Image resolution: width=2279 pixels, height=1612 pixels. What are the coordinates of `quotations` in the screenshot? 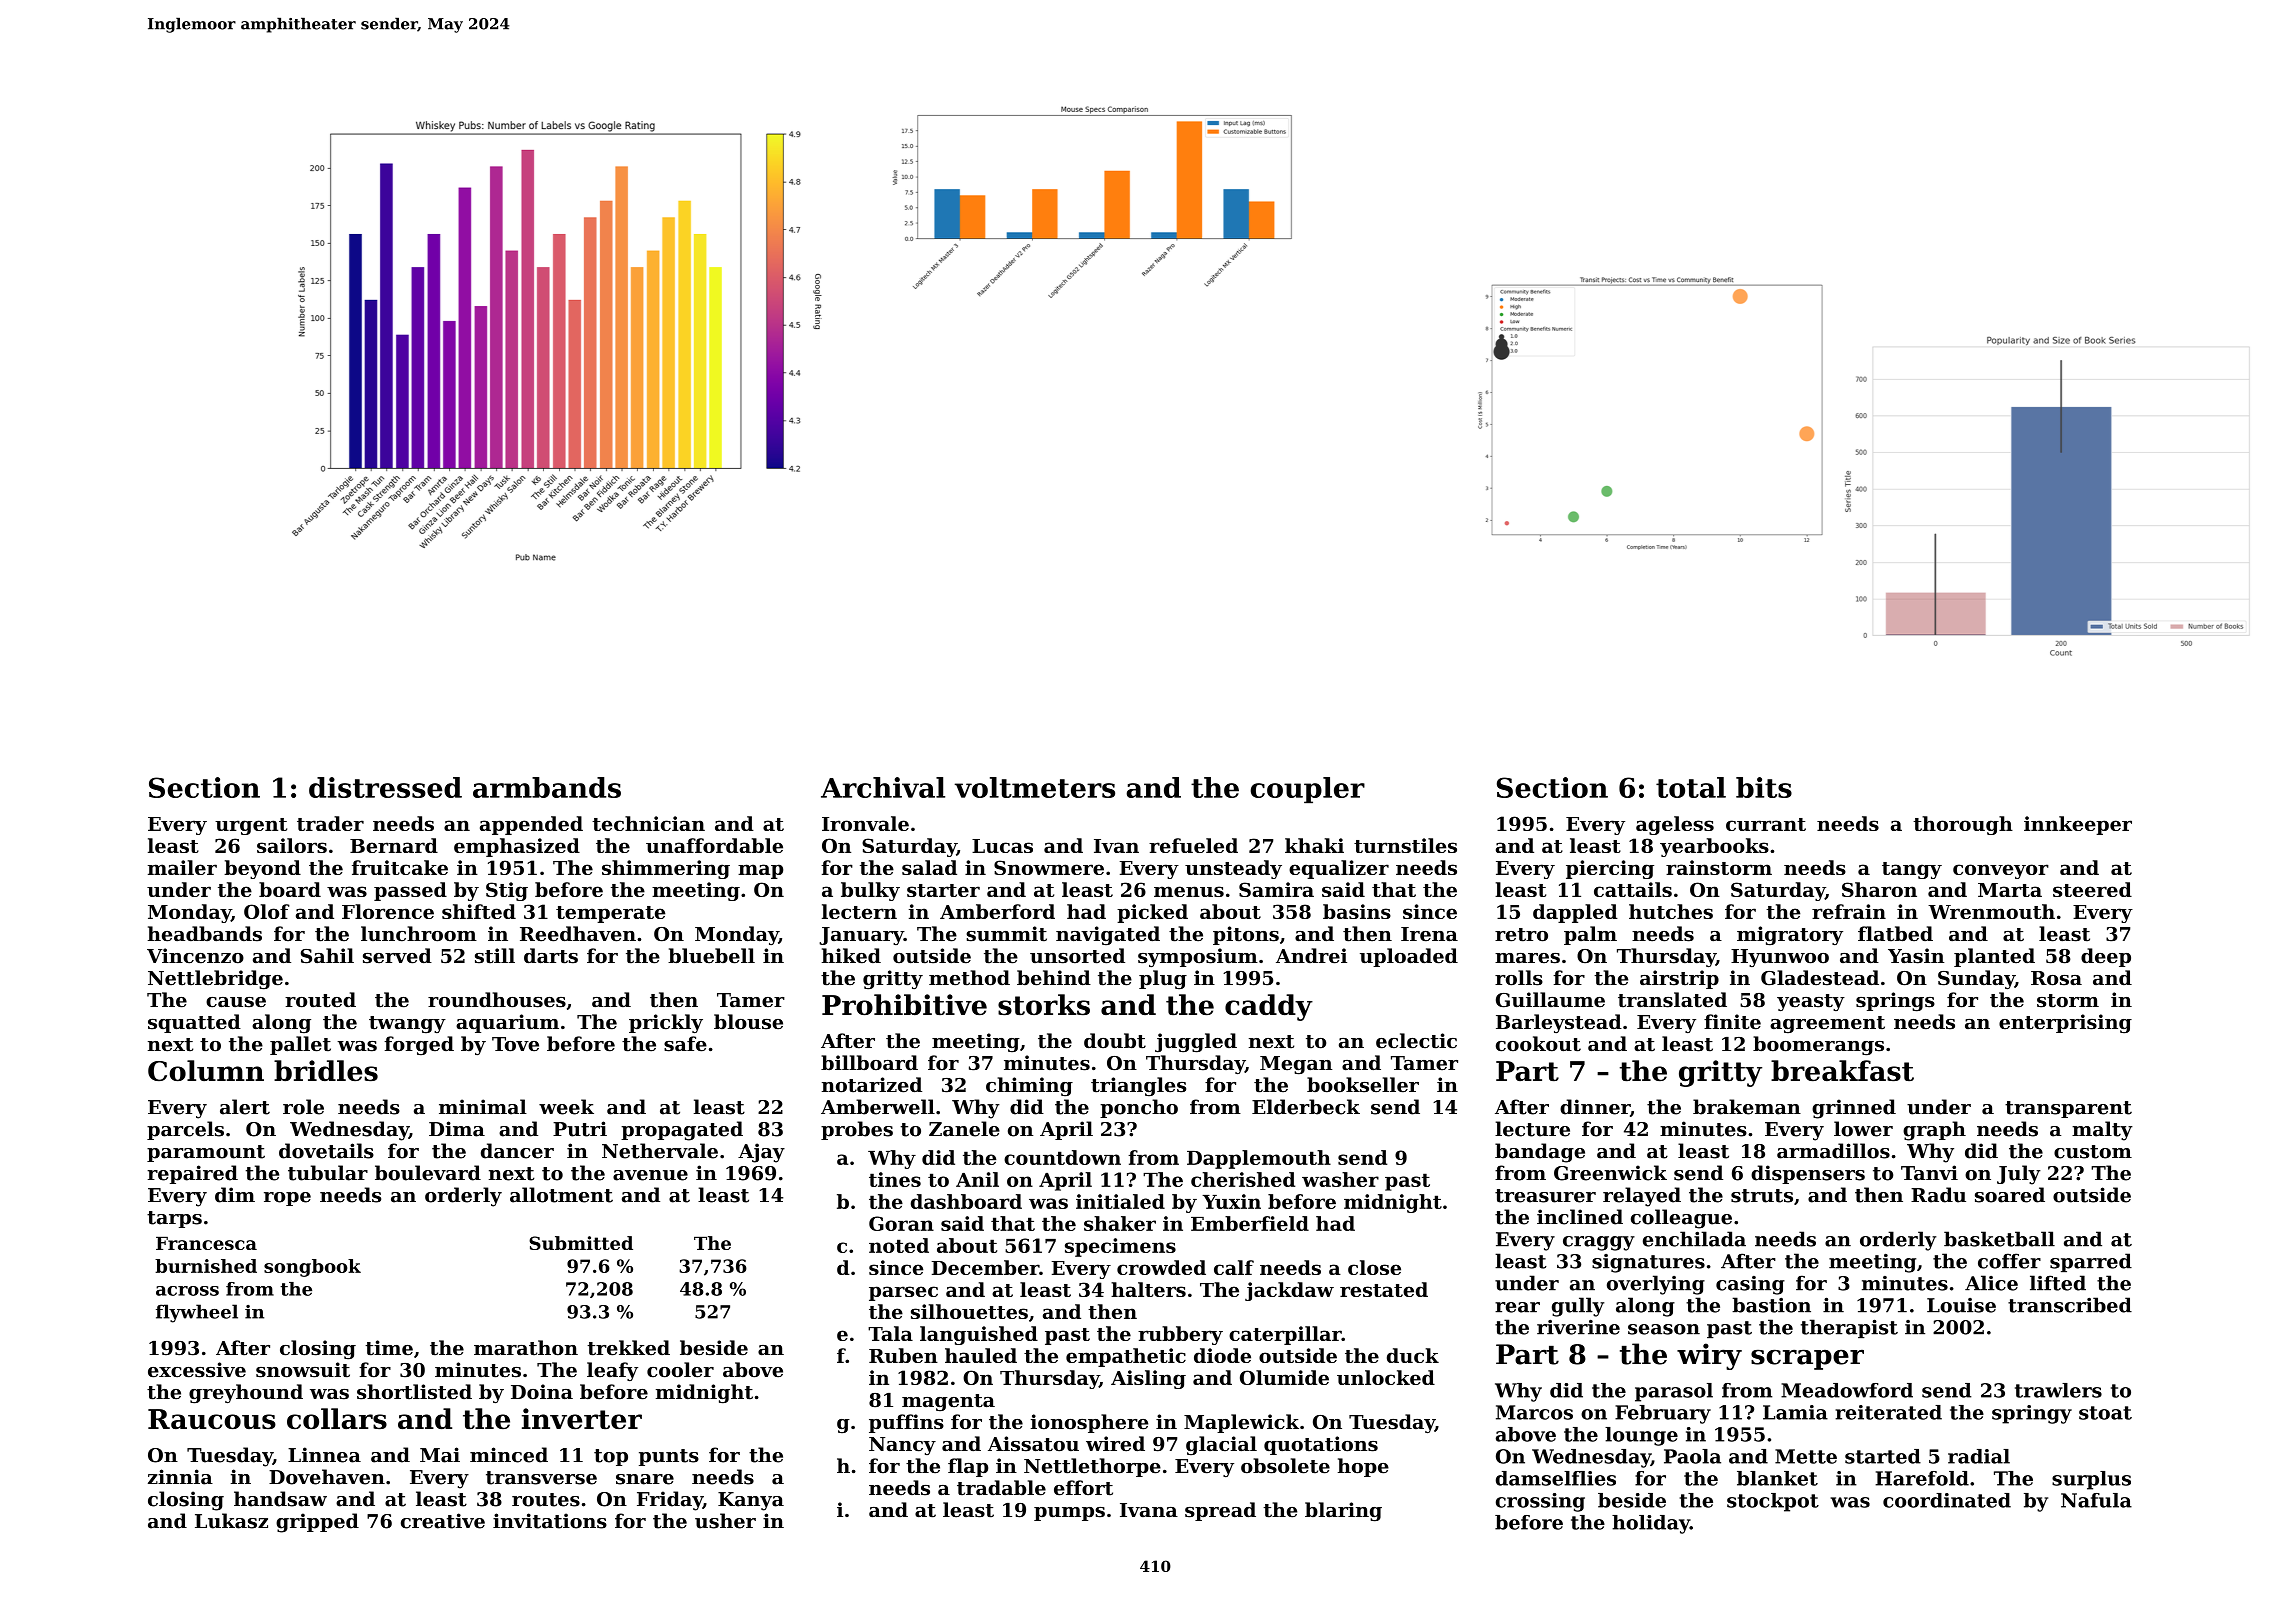 It's located at (1321, 1445).
